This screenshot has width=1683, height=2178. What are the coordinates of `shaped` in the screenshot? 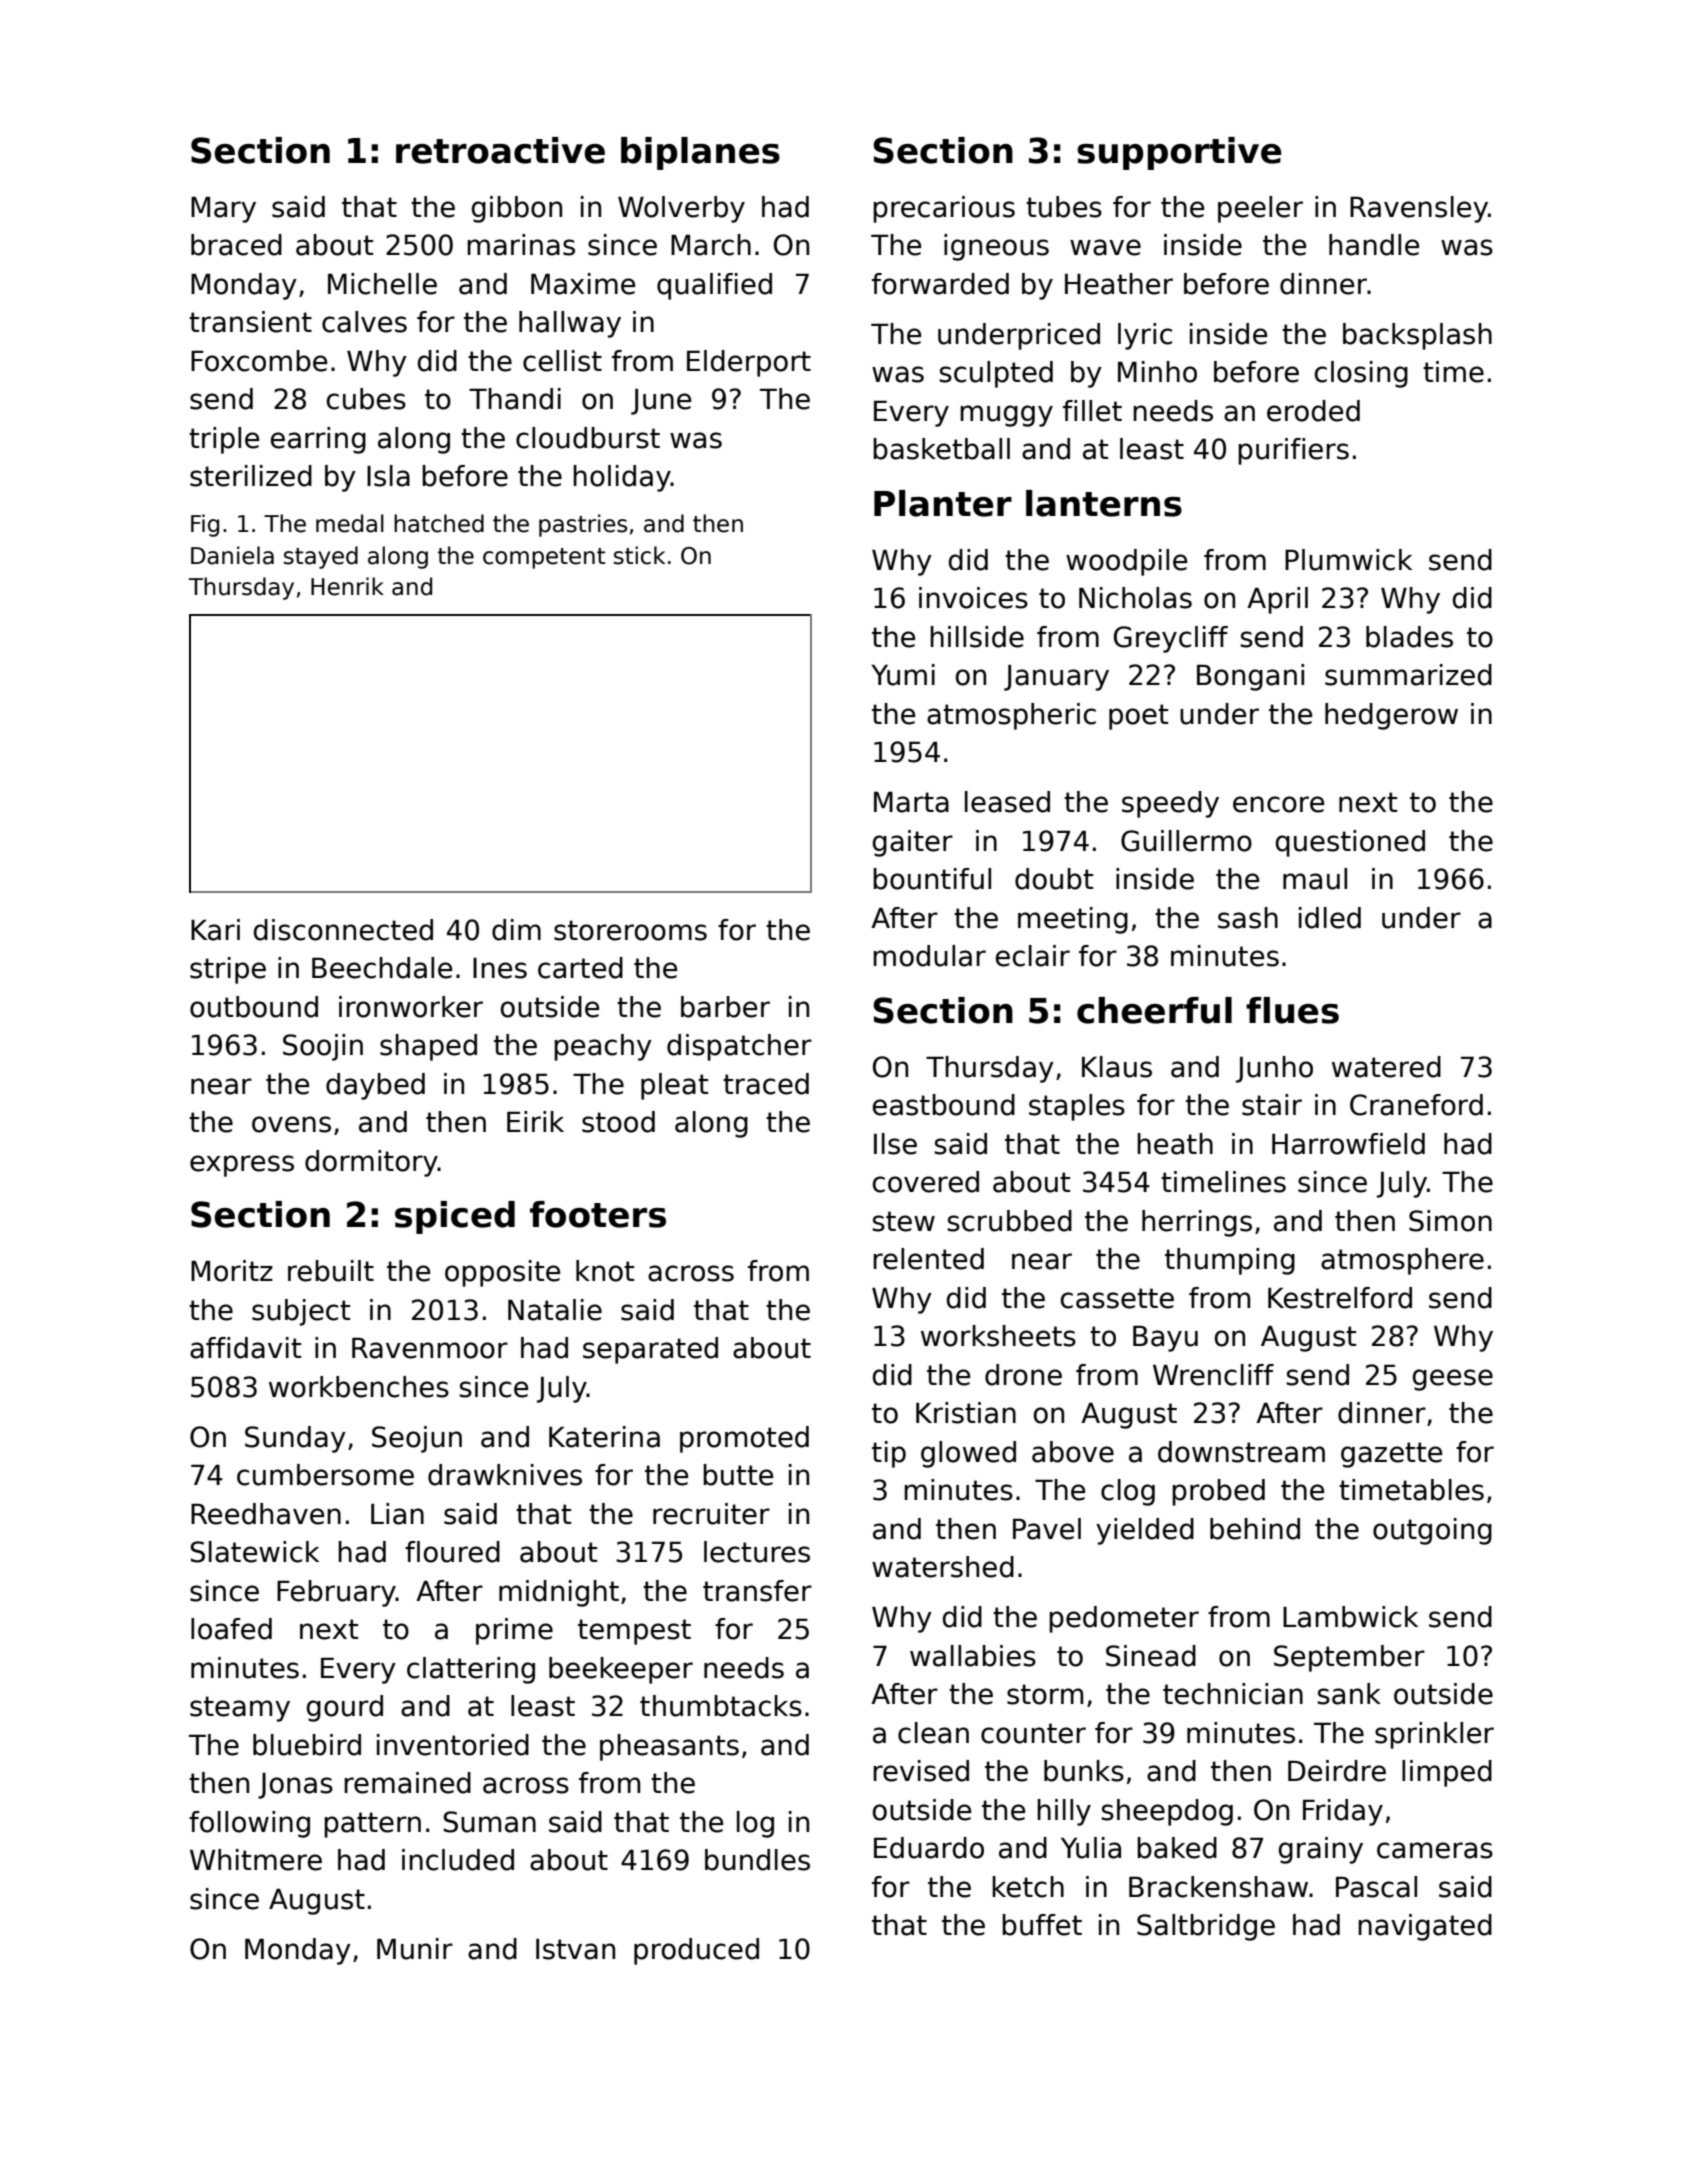 It's located at (428, 1047).
